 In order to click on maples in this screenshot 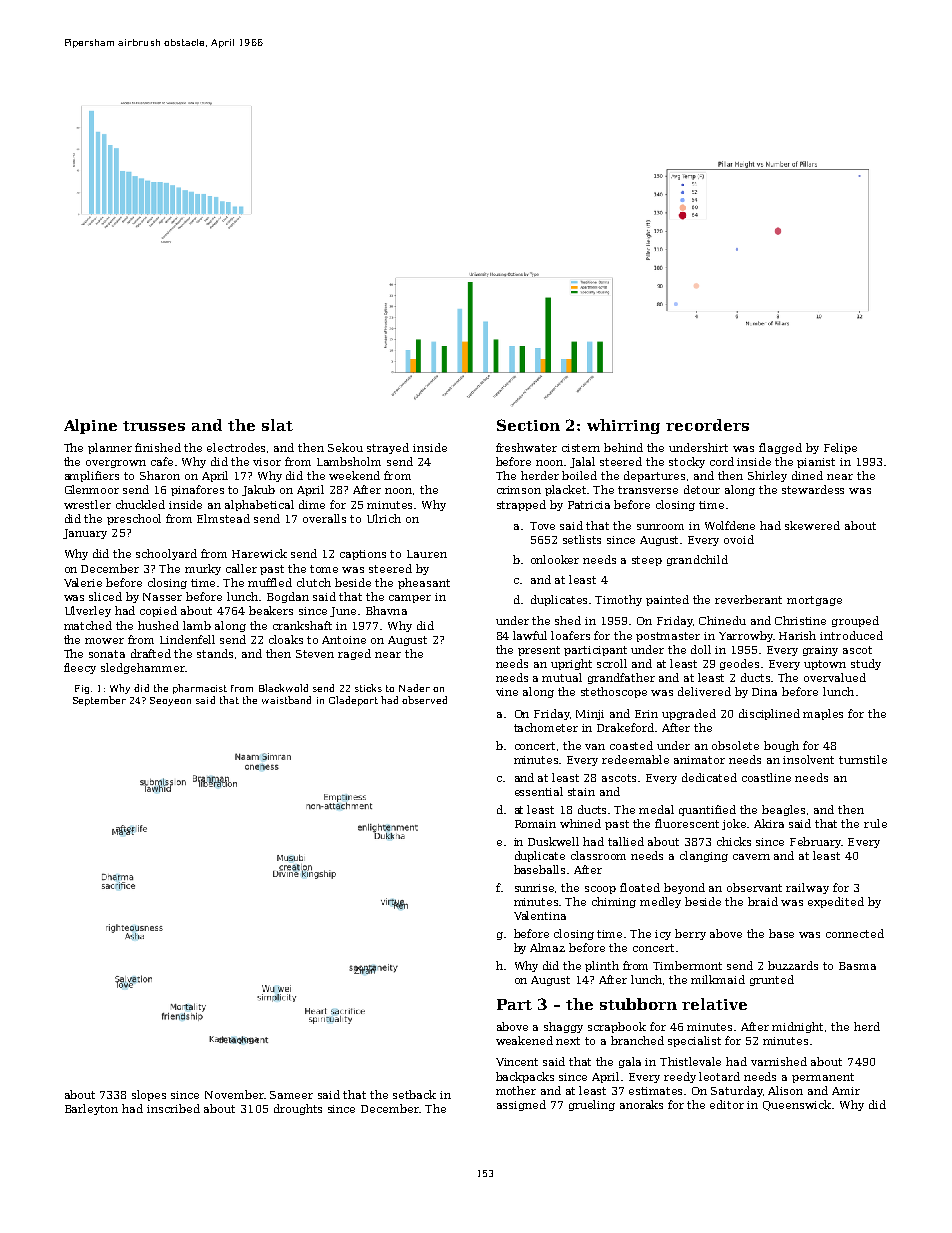, I will do `click(823, 714)`.
